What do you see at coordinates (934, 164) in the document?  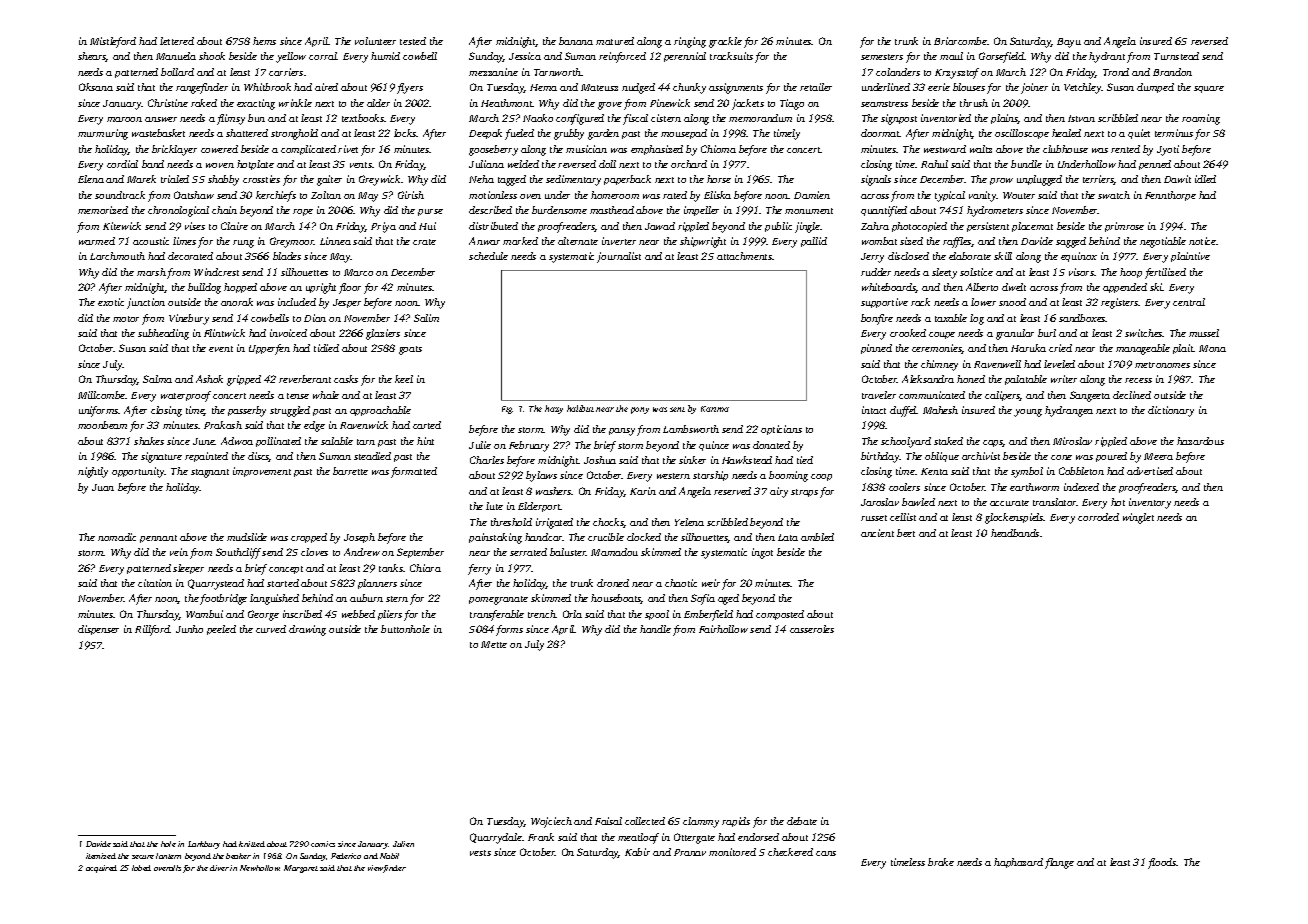 I see `Rahul` at bounding box center [934, 164].
